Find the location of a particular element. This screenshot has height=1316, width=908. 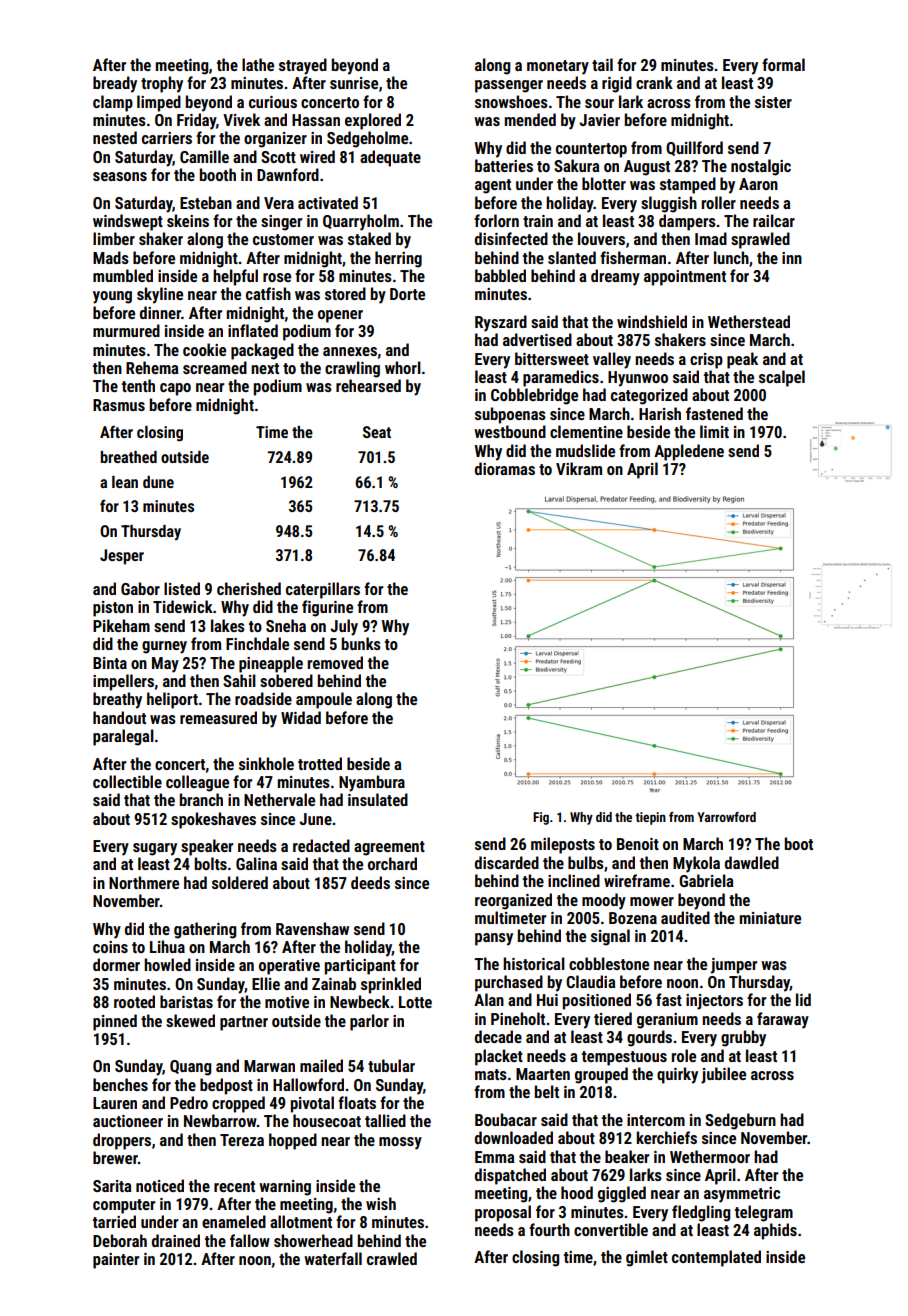

formal is located at coordinates (783, 64).
